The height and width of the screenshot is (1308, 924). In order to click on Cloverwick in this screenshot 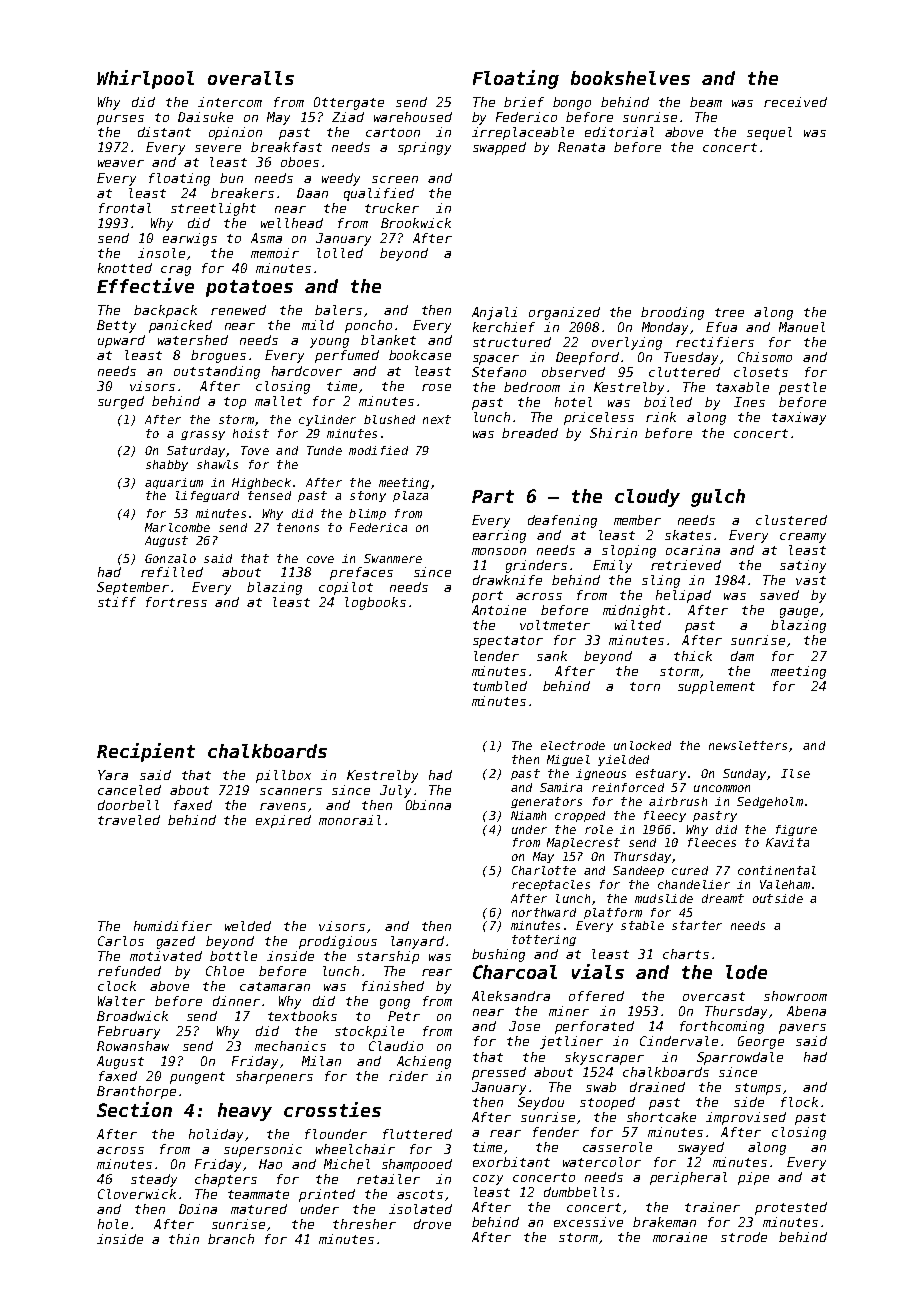, I will do `click(137, 1194)`.
